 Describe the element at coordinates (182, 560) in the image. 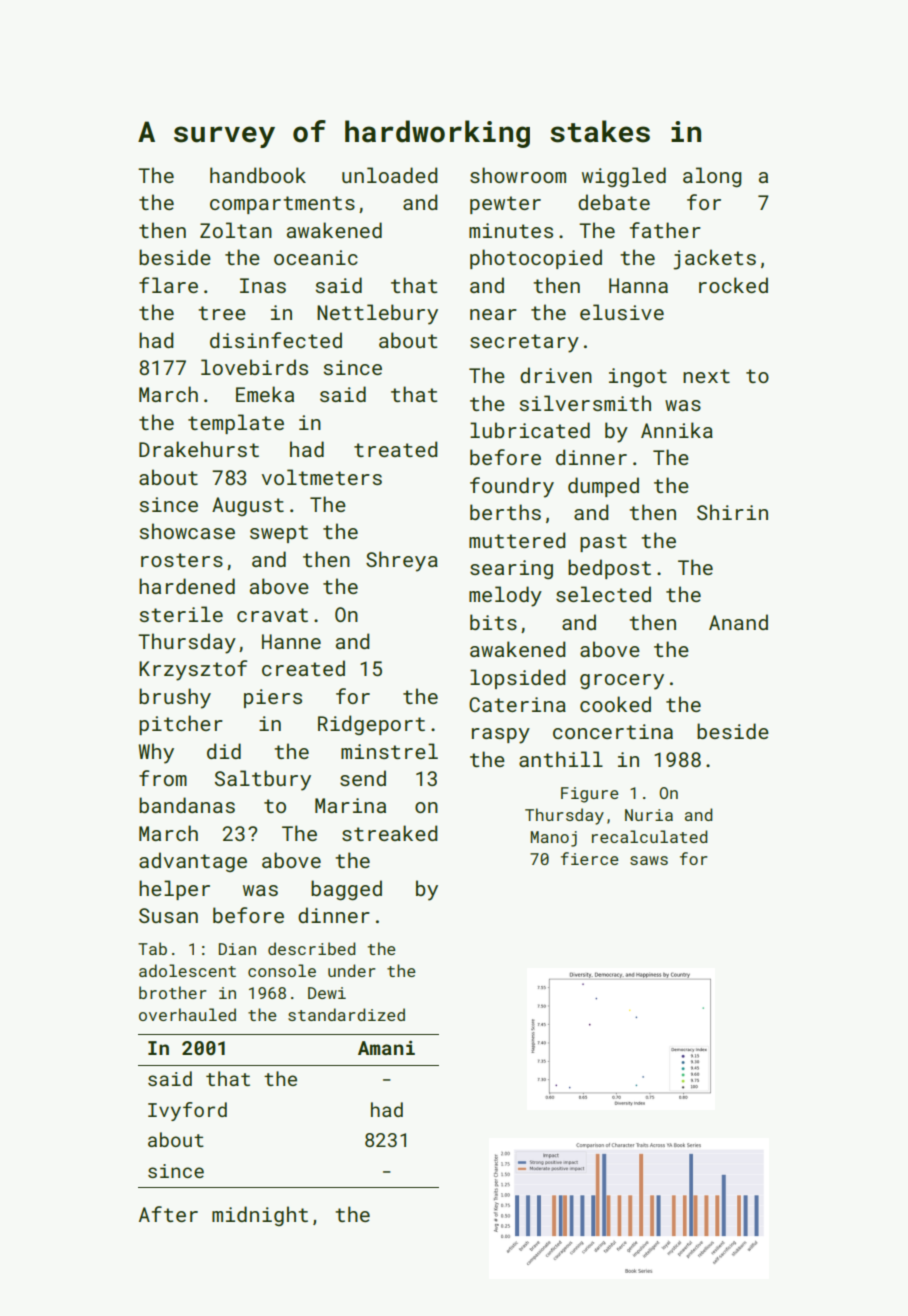

I see `rosters` at that location.
